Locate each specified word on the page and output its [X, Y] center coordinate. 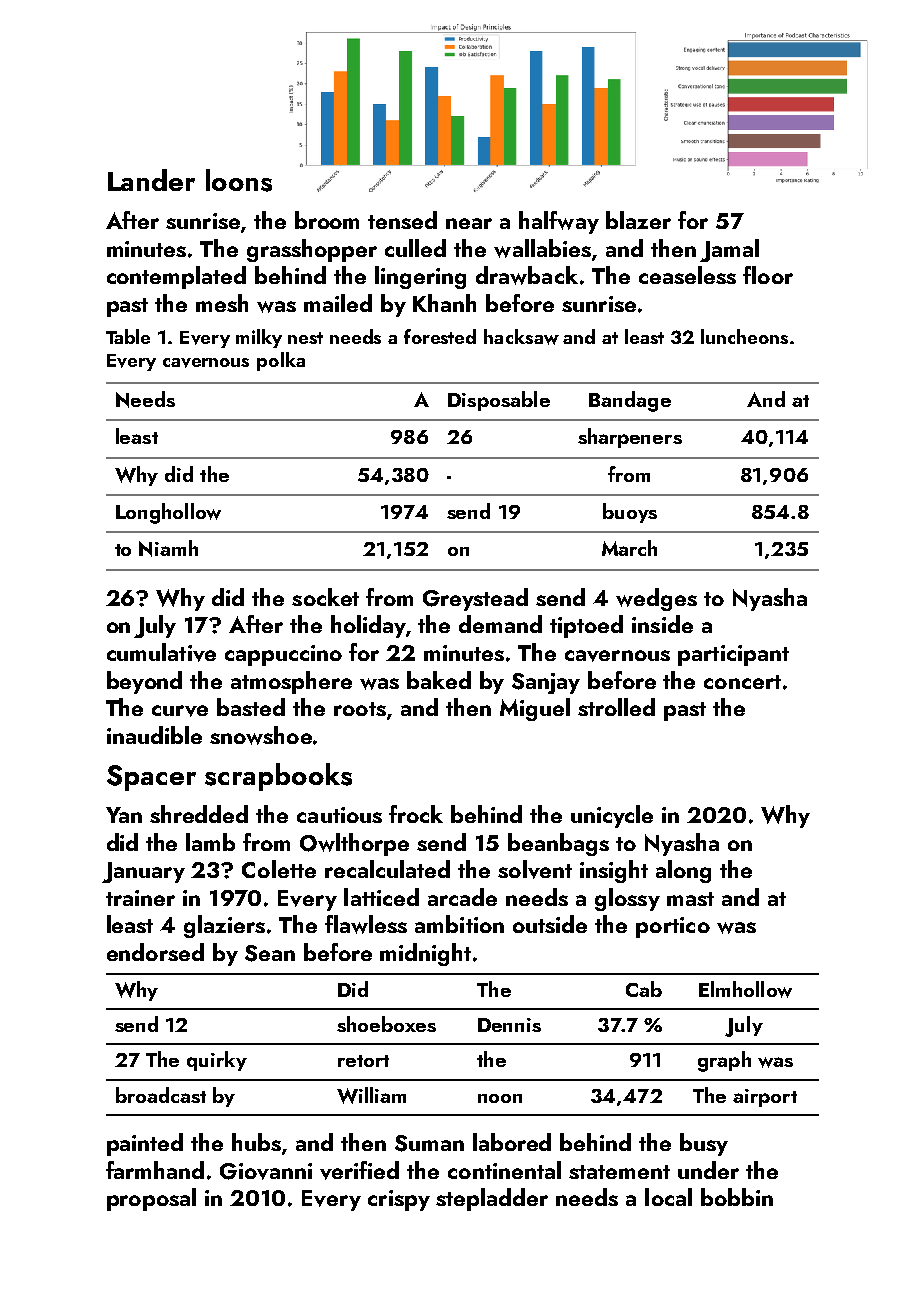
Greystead [475, 599]
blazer [638, 220]
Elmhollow [745, 989]
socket [325, 597]
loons [239, 180]
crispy [399, 1200]
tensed [402, 220]
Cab [644, 989]
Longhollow [168, 513]
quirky [217, 1061]
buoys [630, 513]
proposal [151, 1199]
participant [733, 655]
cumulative [161, 652]
